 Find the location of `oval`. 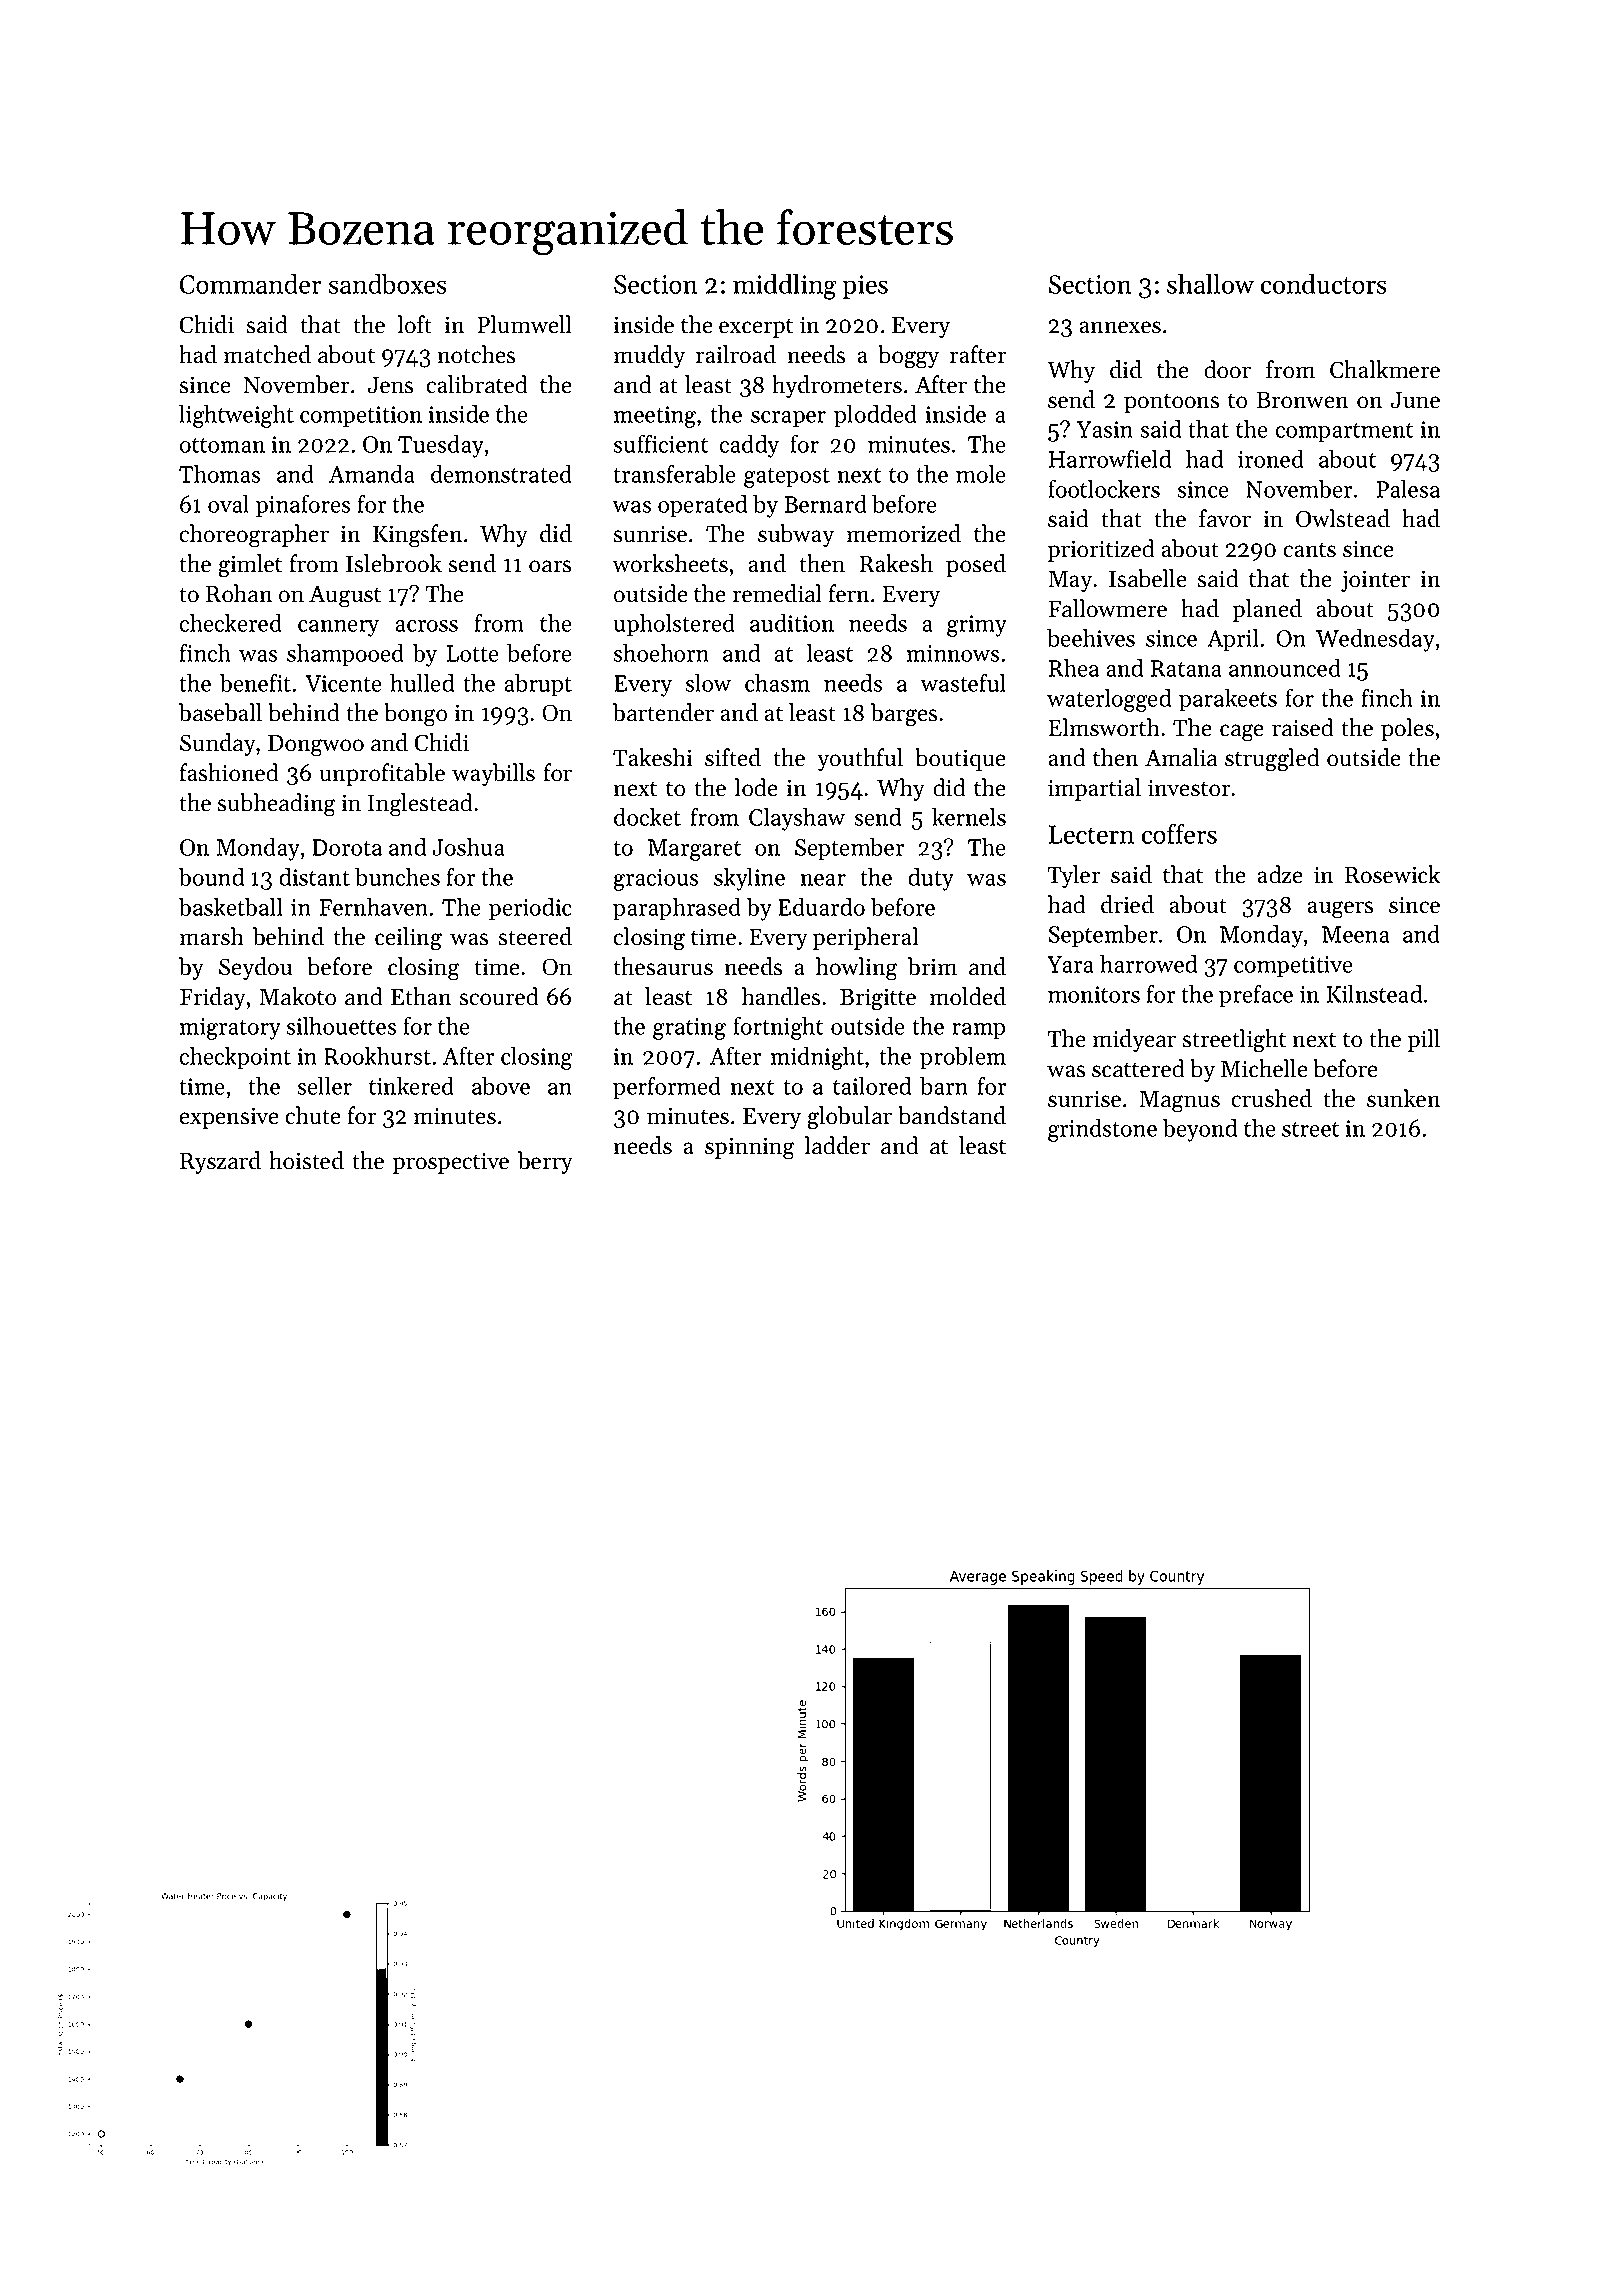

oval is located at coordinates (228, 504).
